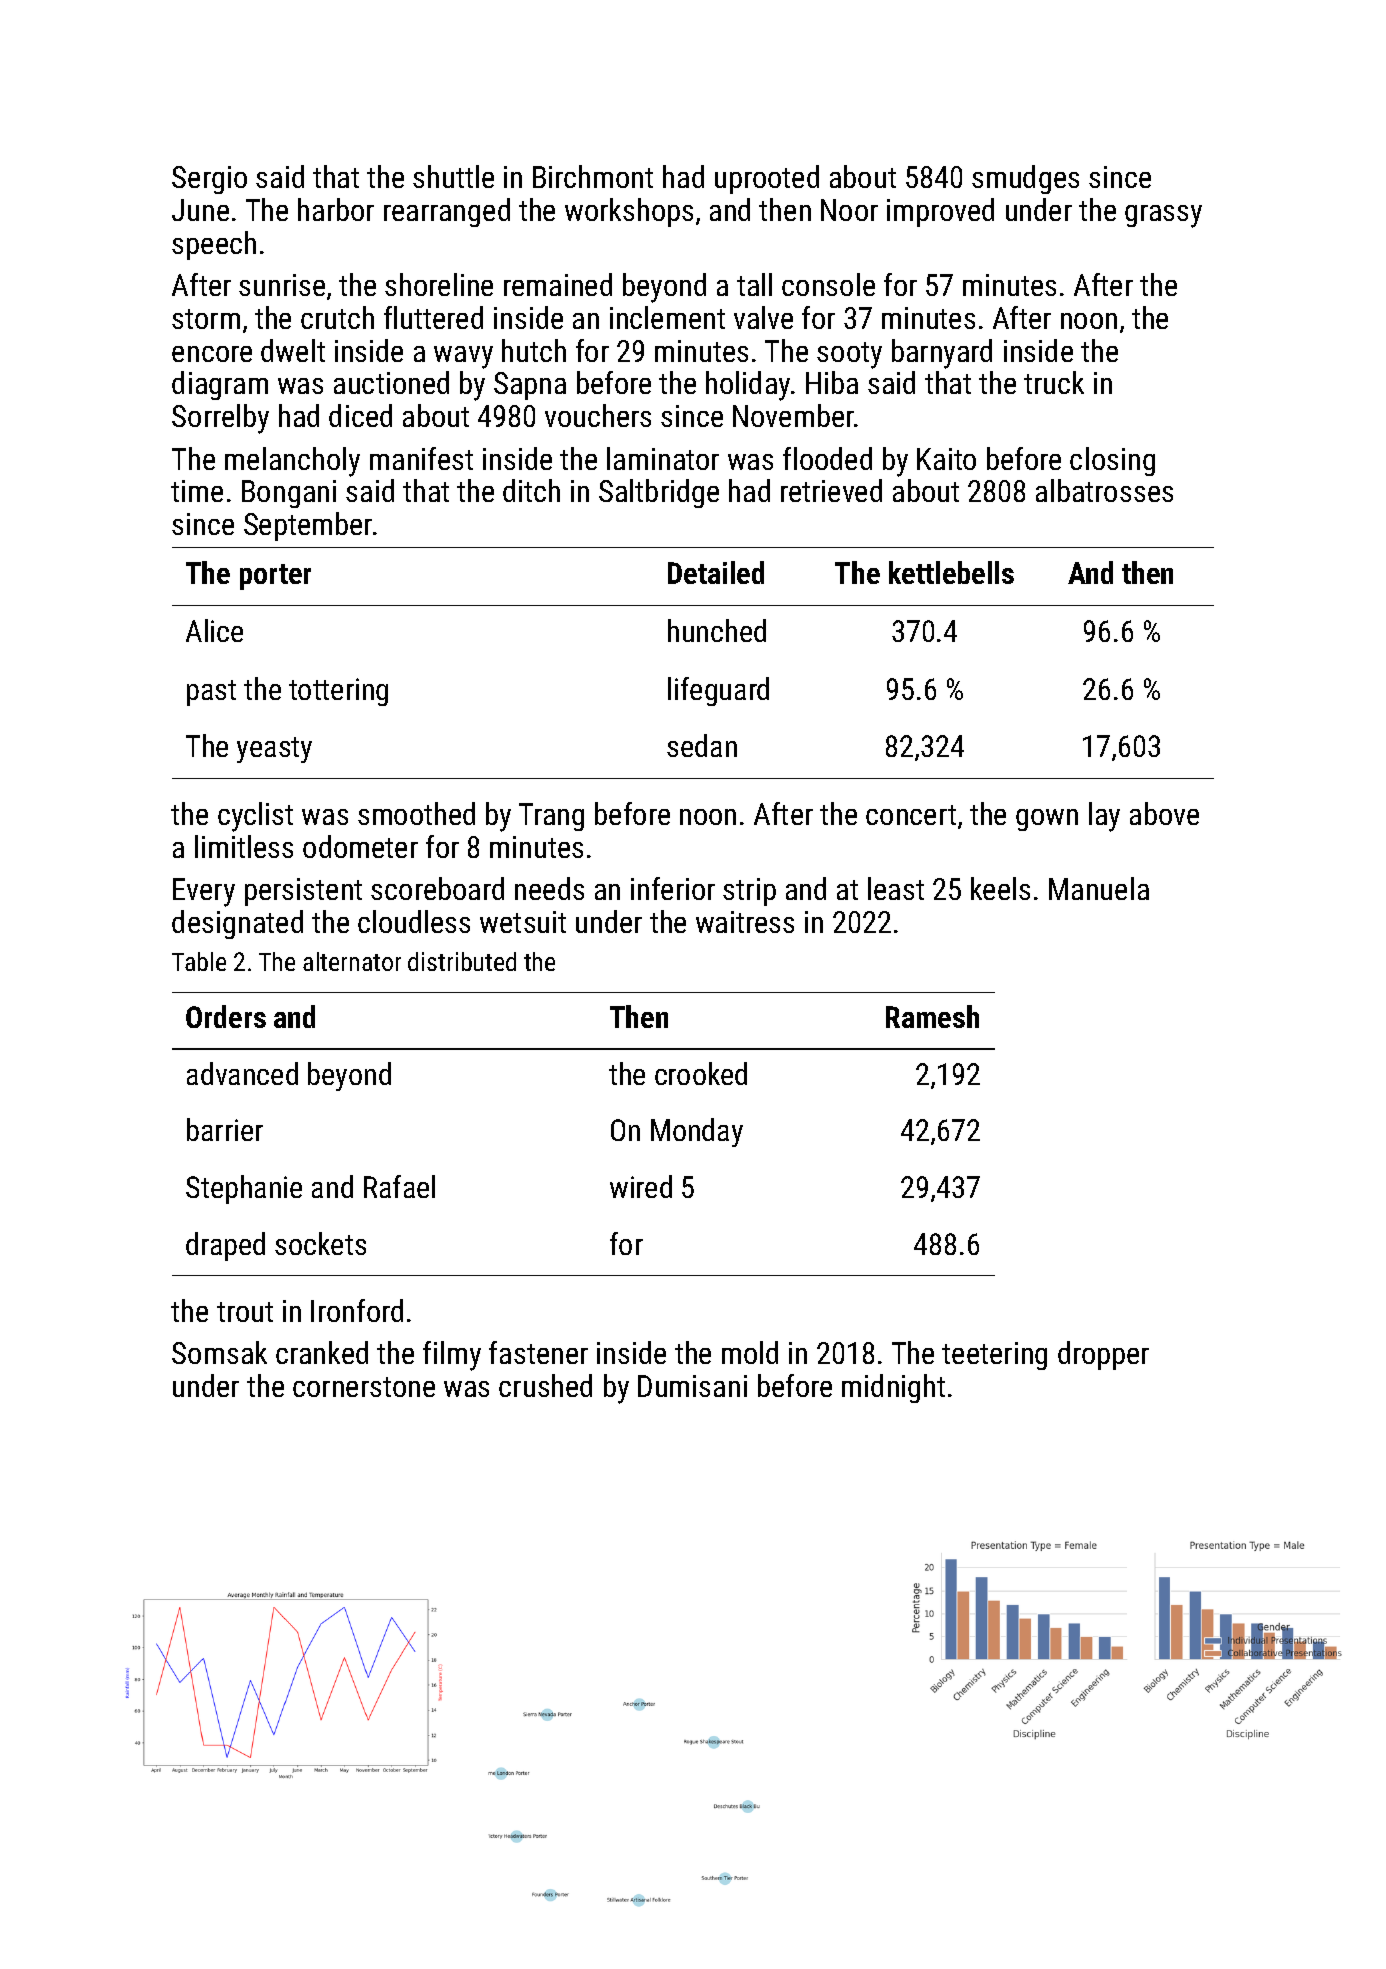 The height and width of the screenshot is (1969, 1386). What do you see at coordinates (1047, 820) in the screenshot?
I see `gown` at bounding box center [1047, 820].
